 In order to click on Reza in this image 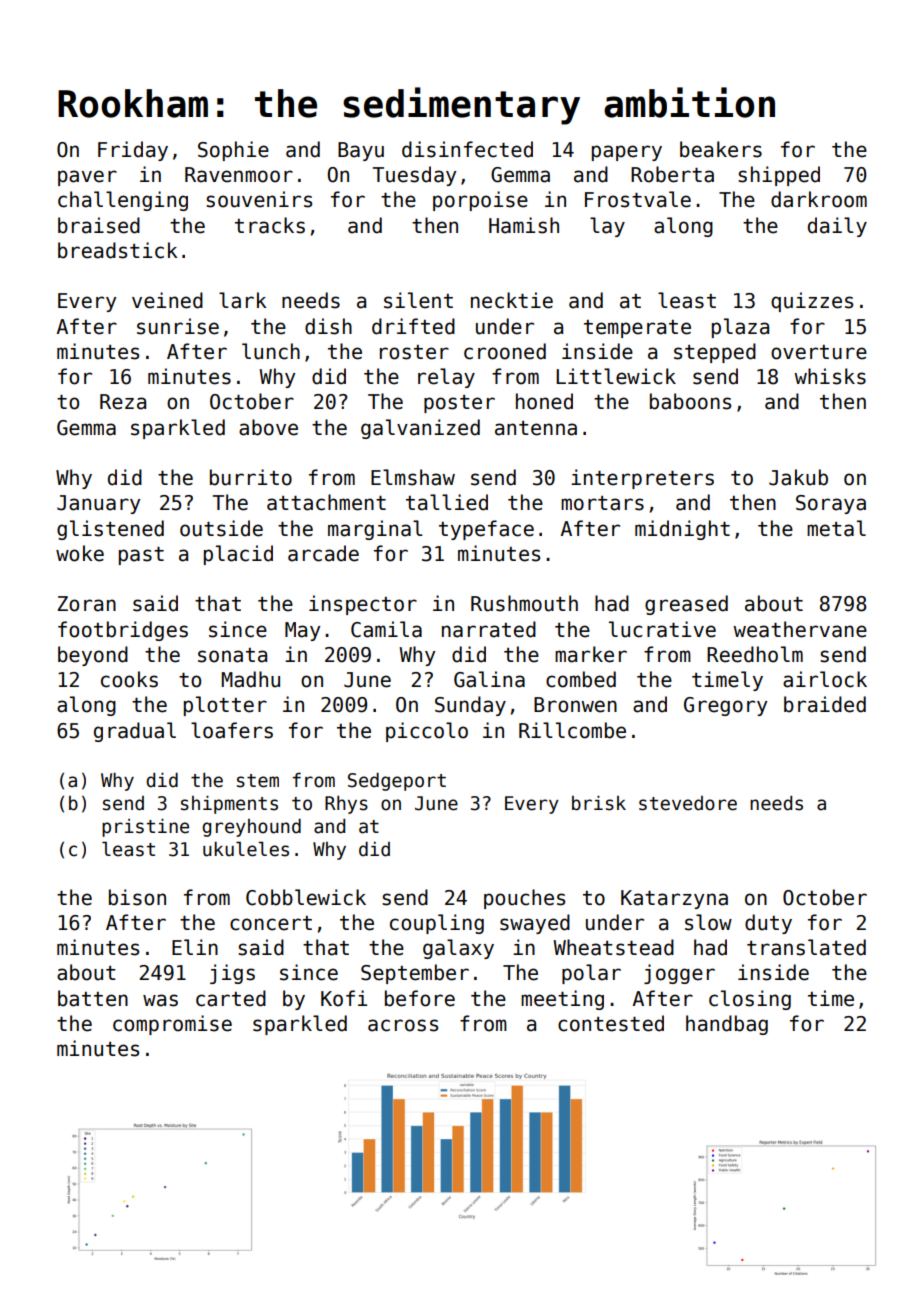, I will do `click(123, 402)`.
